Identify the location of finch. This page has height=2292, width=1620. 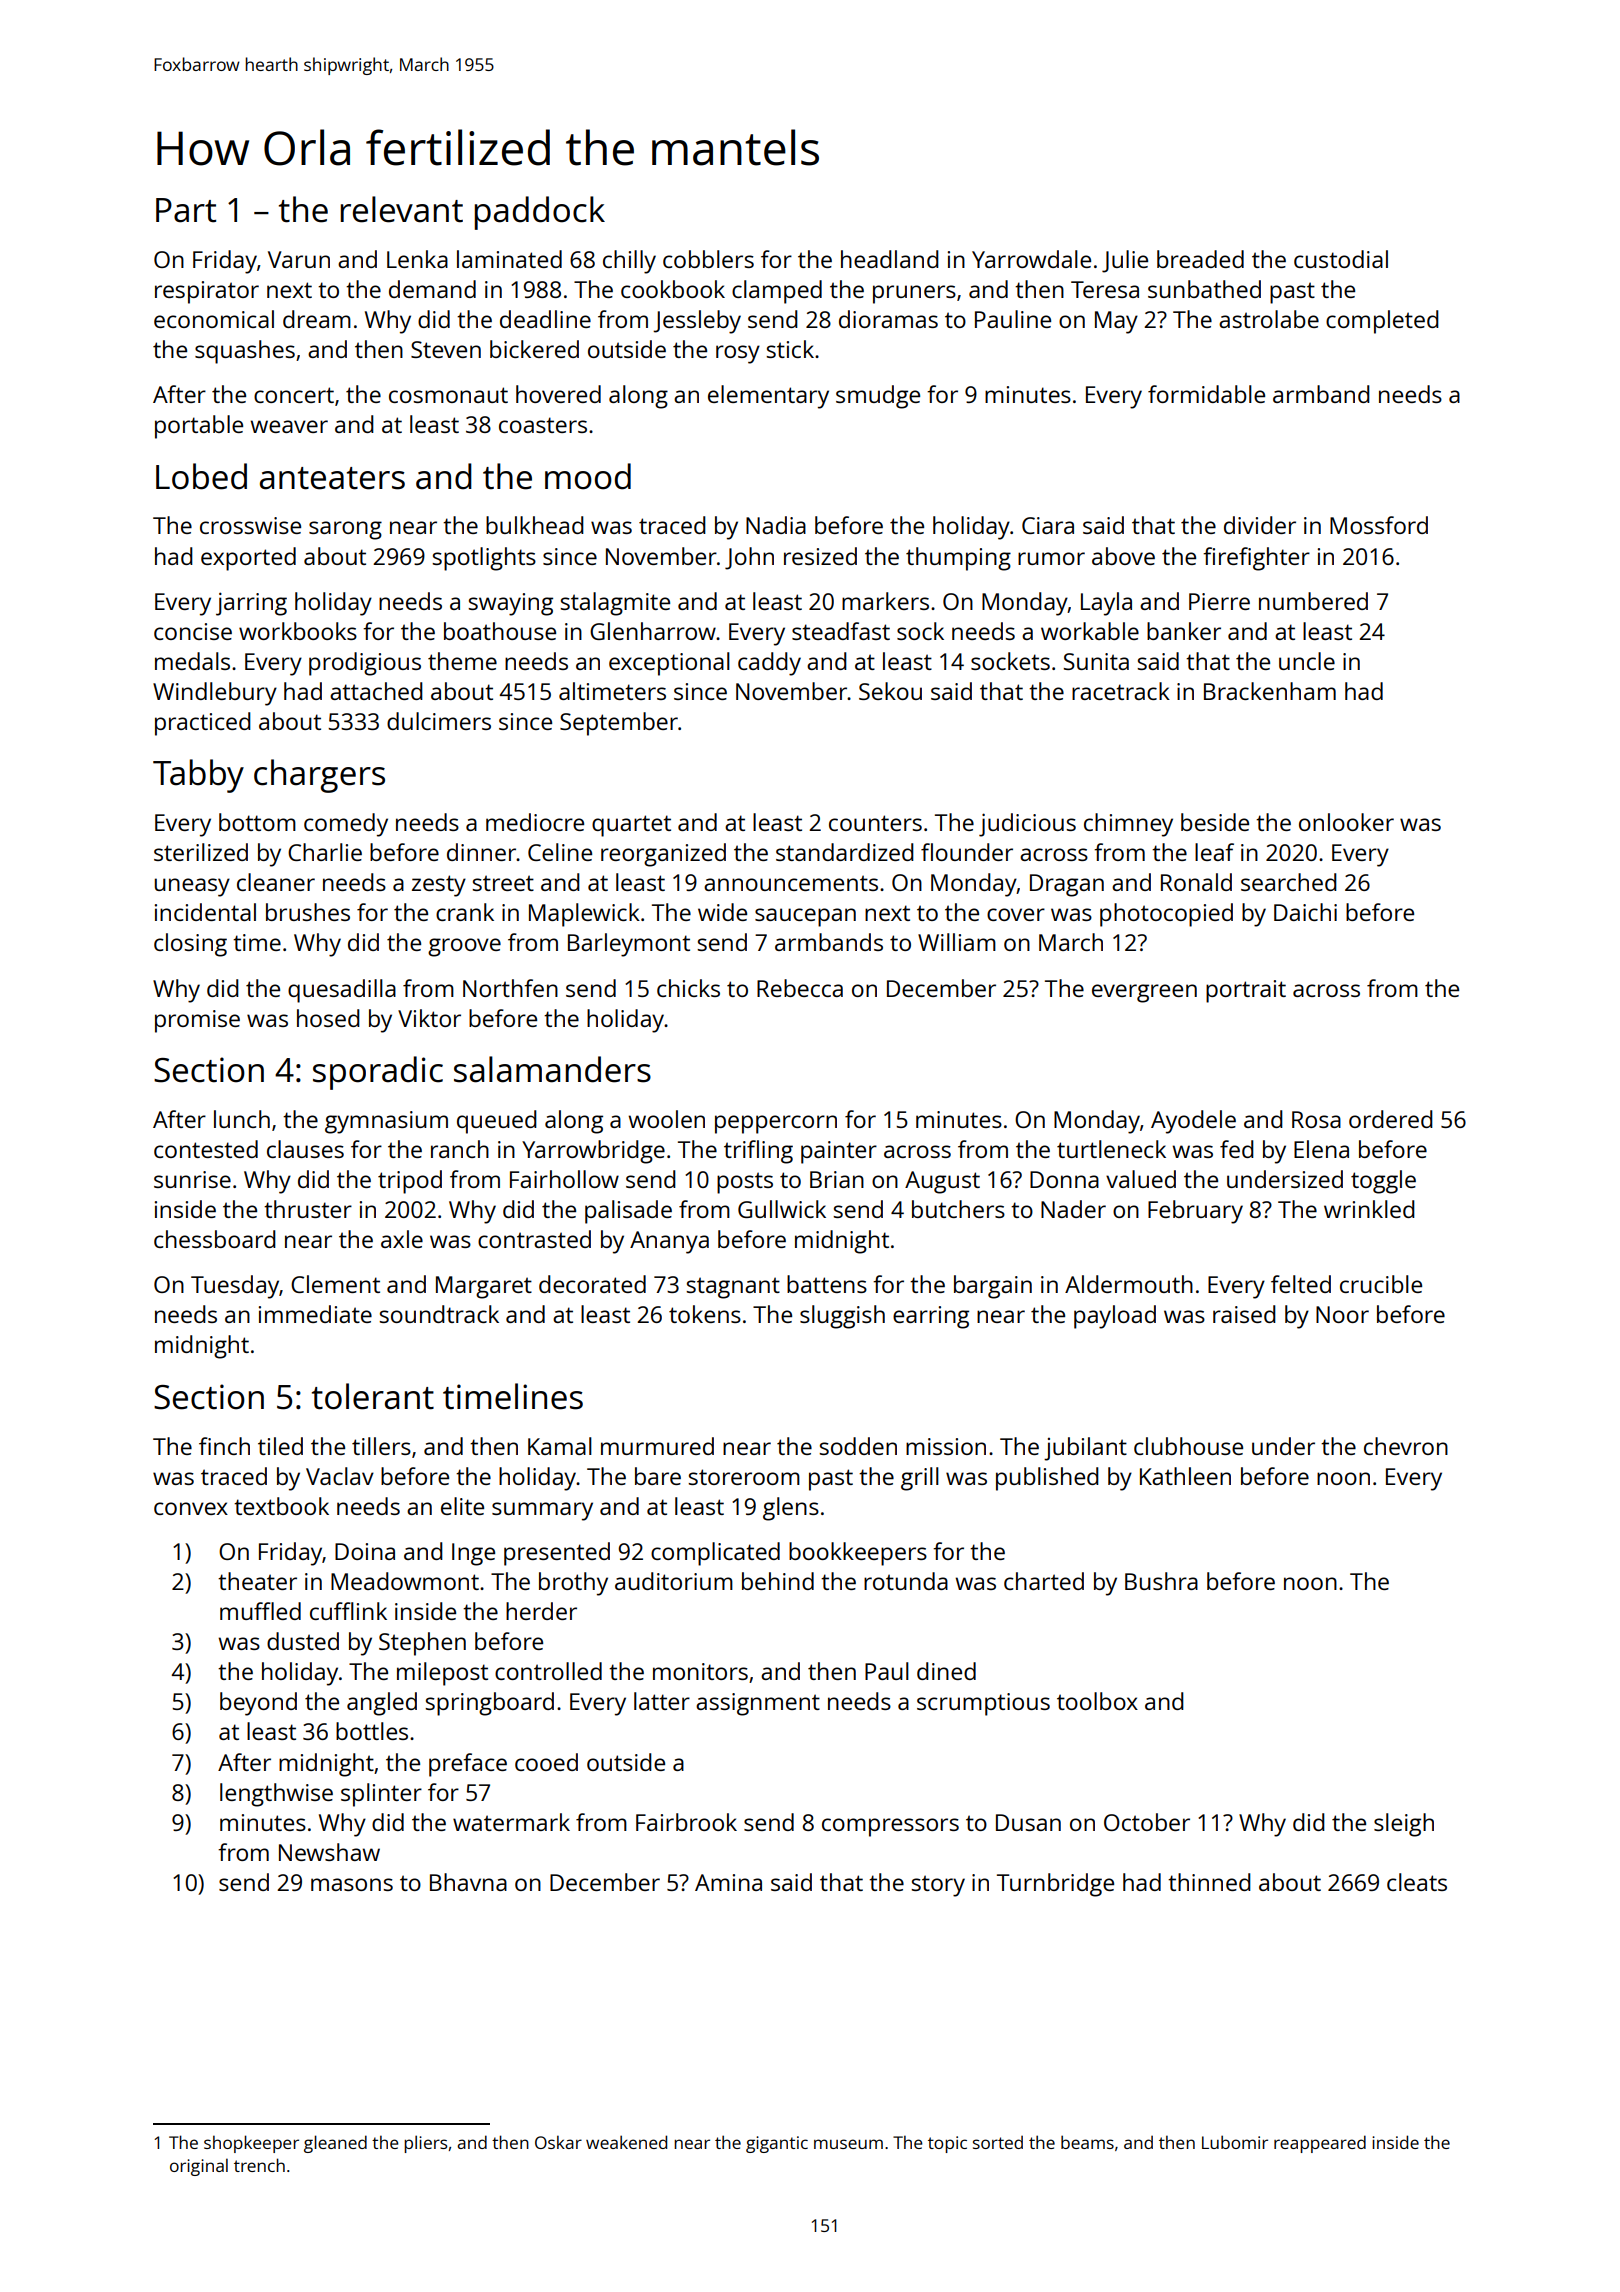
(224, 1446).
